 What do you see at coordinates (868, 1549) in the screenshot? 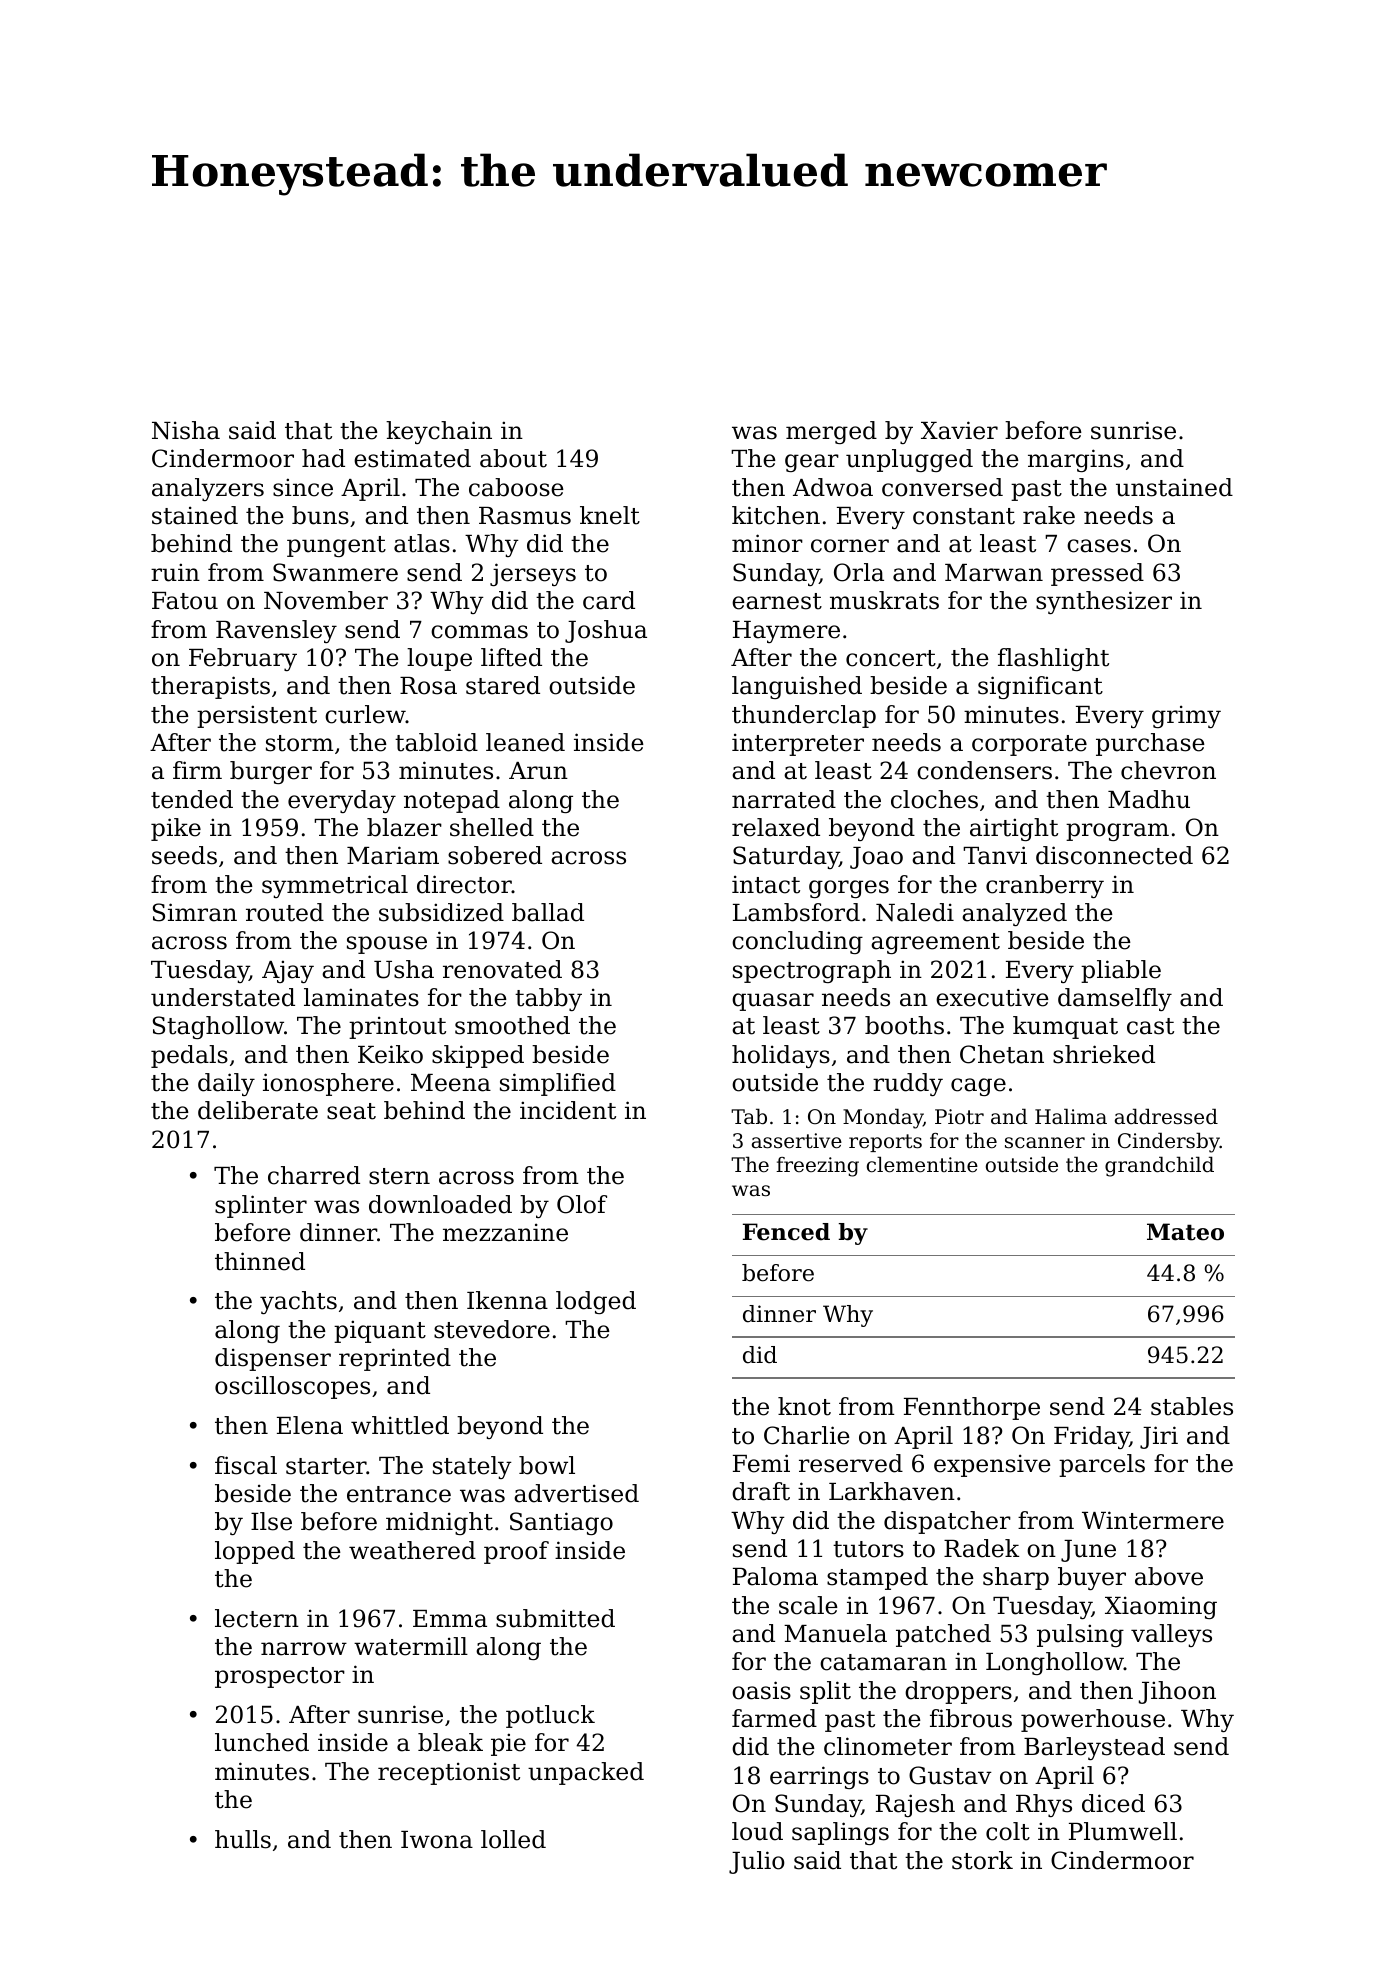
I see `tutors` at bounding box center [868, 1549].
